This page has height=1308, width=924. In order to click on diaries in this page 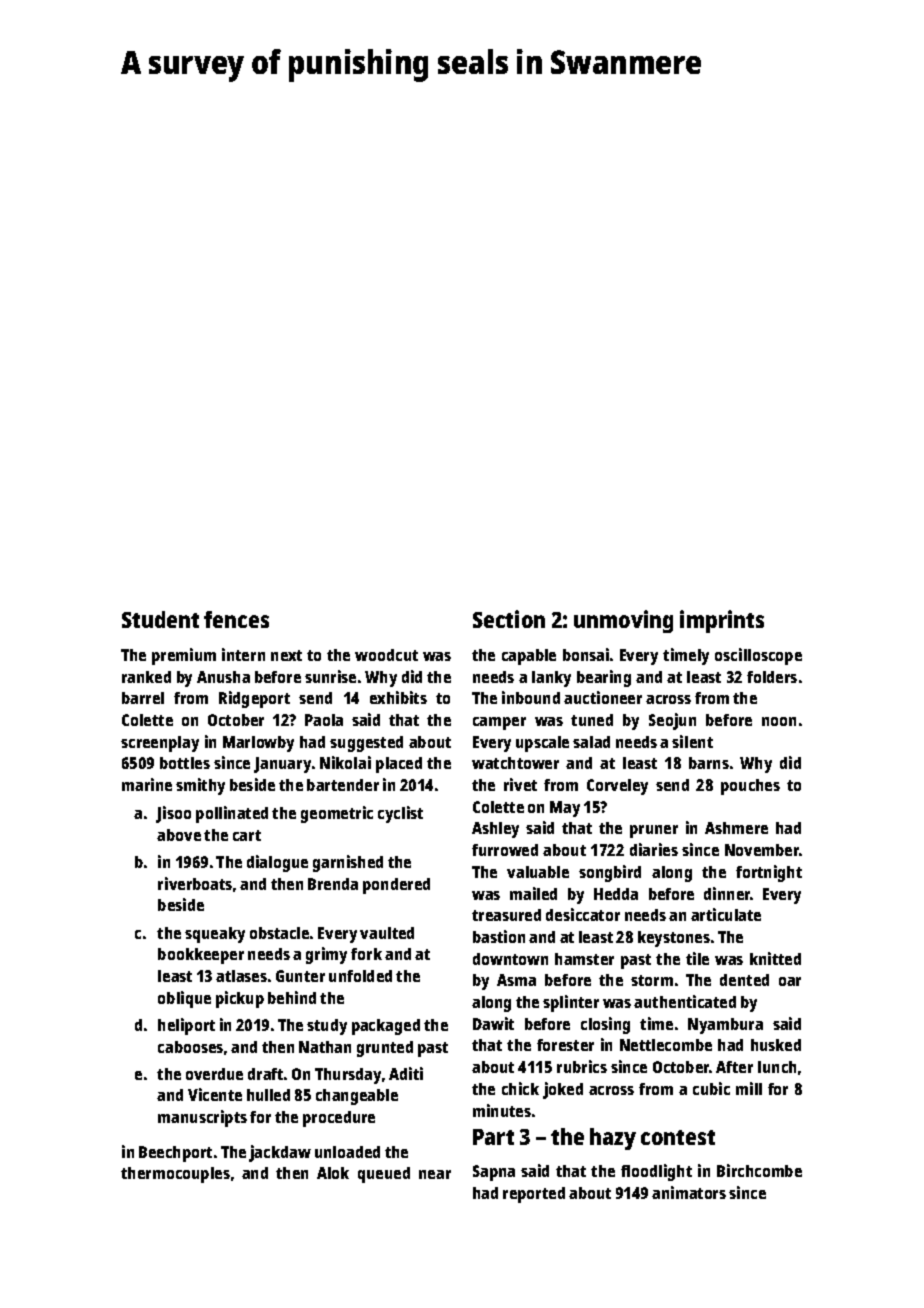, I will do `click(654, 849)`.
